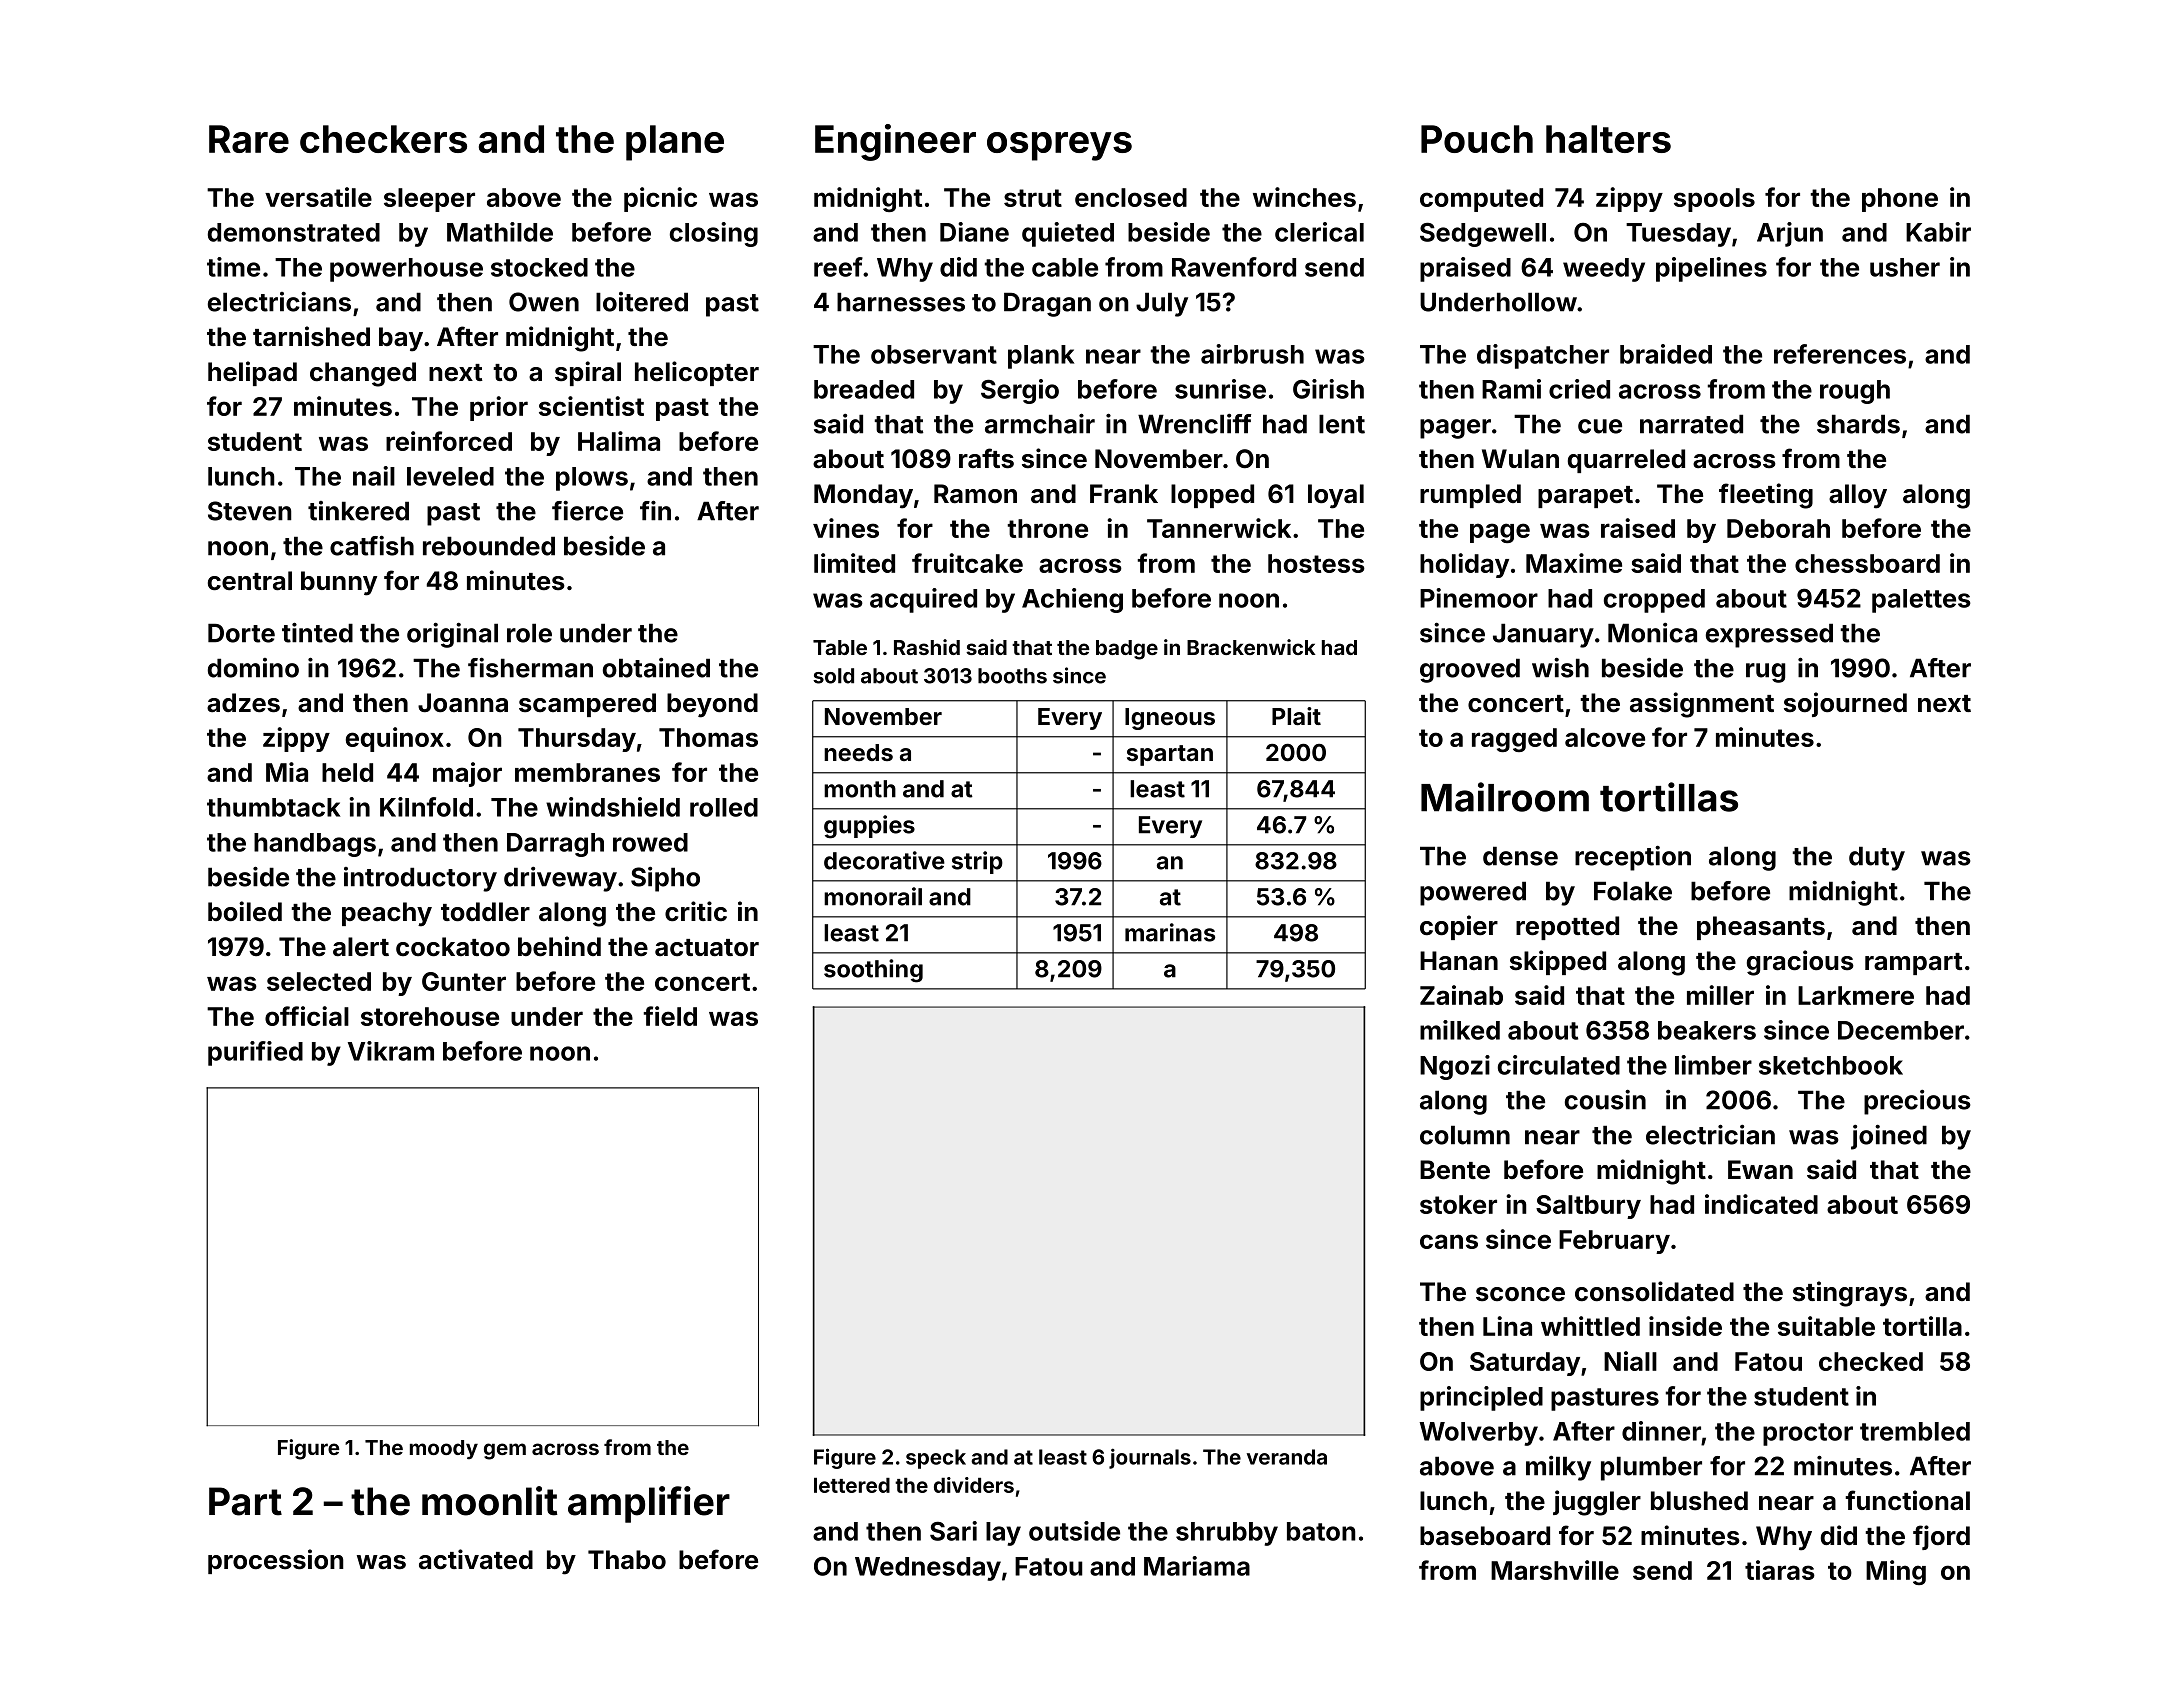 Image resolution: width=2178 pixels, height=1683 pixels. What do you see at coordinates (1855, 392) in the page?
I see `rough` at bounding box center [1855, 392].
